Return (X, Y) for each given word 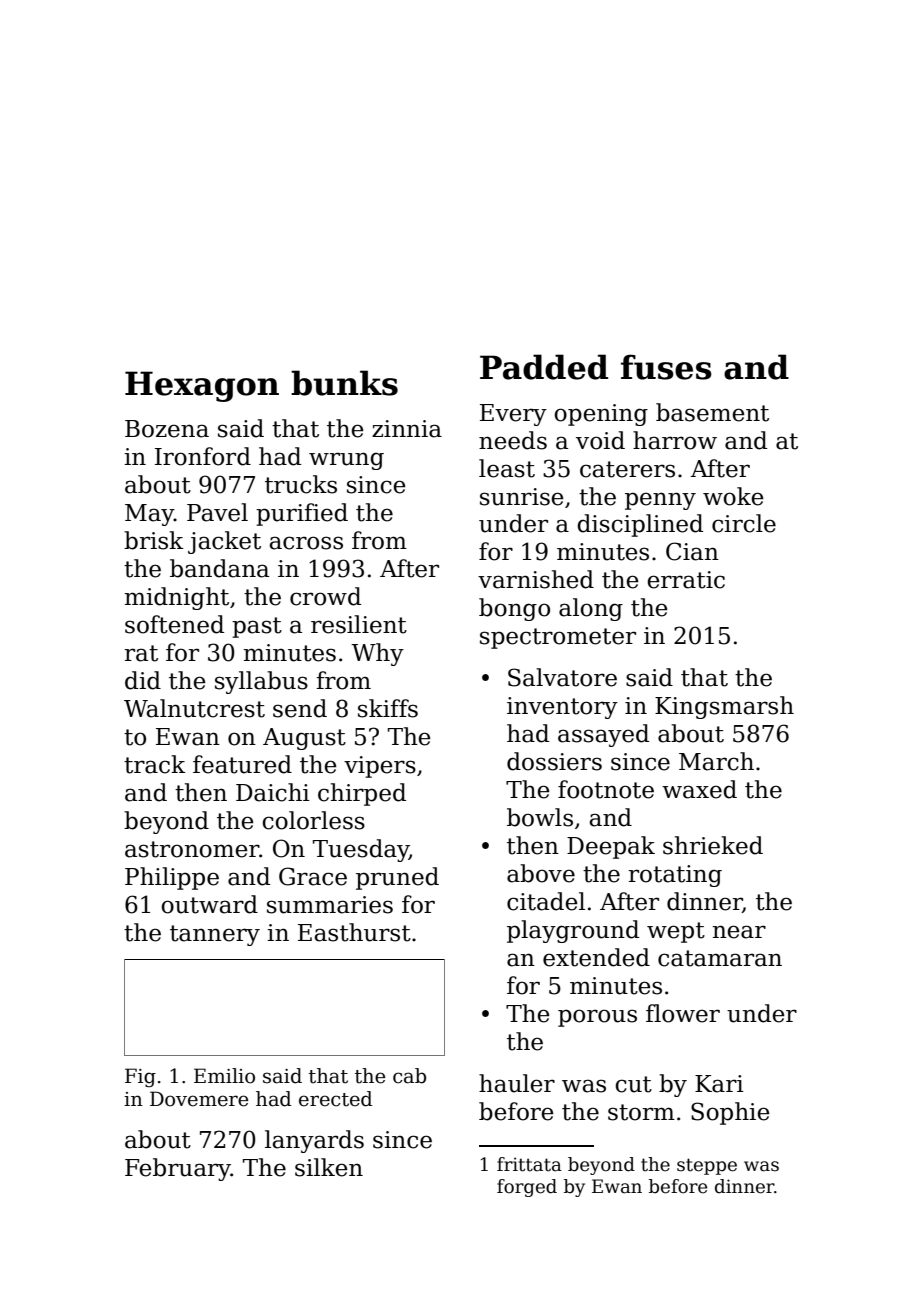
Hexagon (202, 386)
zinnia (407, 429)
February (178, 1169)
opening (601, 415)
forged (527, 1188)
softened (174, 624)
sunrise (521, 497)
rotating (675, 876)
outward (210, 904)
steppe (707, 1166)
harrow (675, 440)
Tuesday (361, 850)
